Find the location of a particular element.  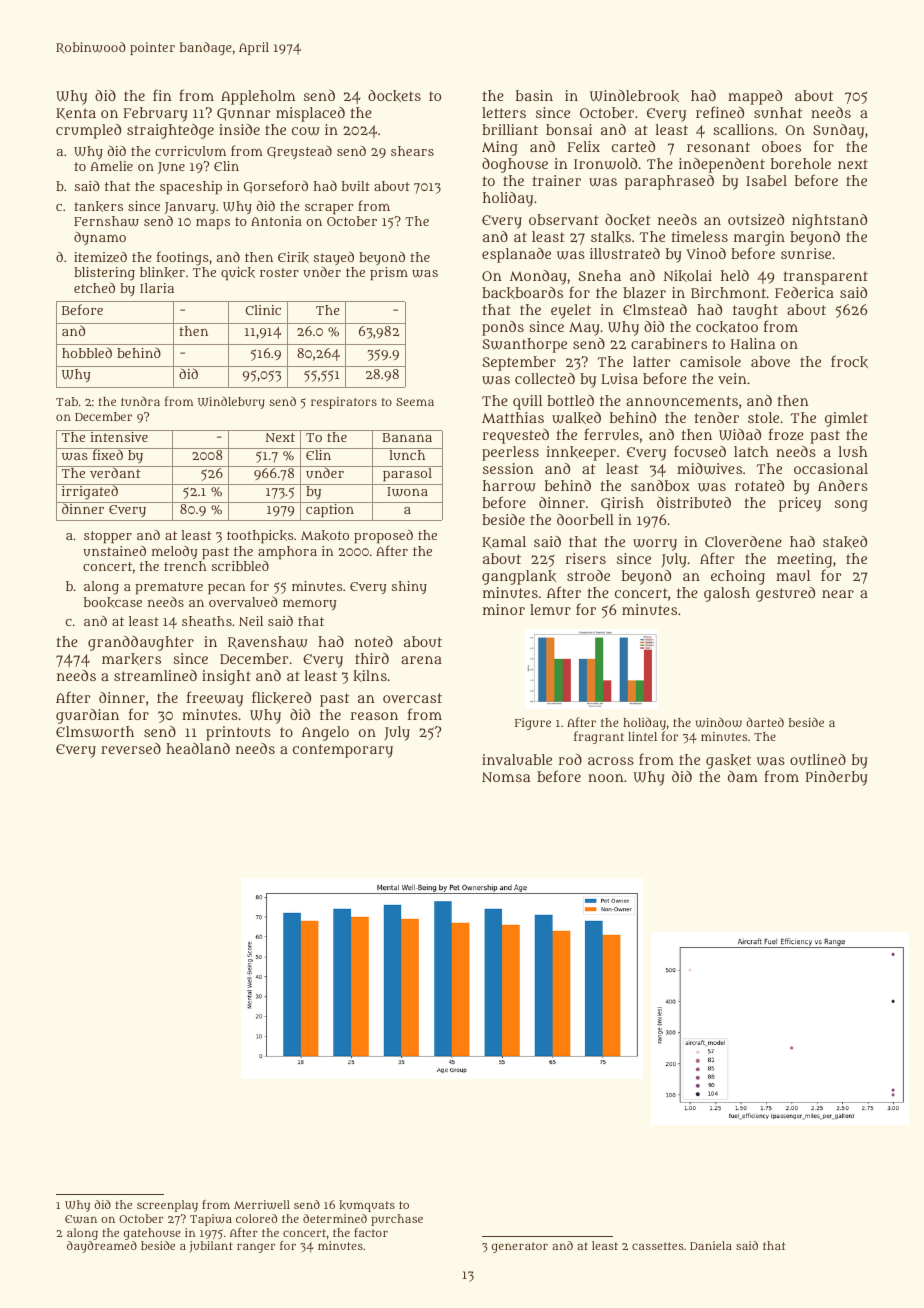

cassettes is located at coordinates (658, 1246).
